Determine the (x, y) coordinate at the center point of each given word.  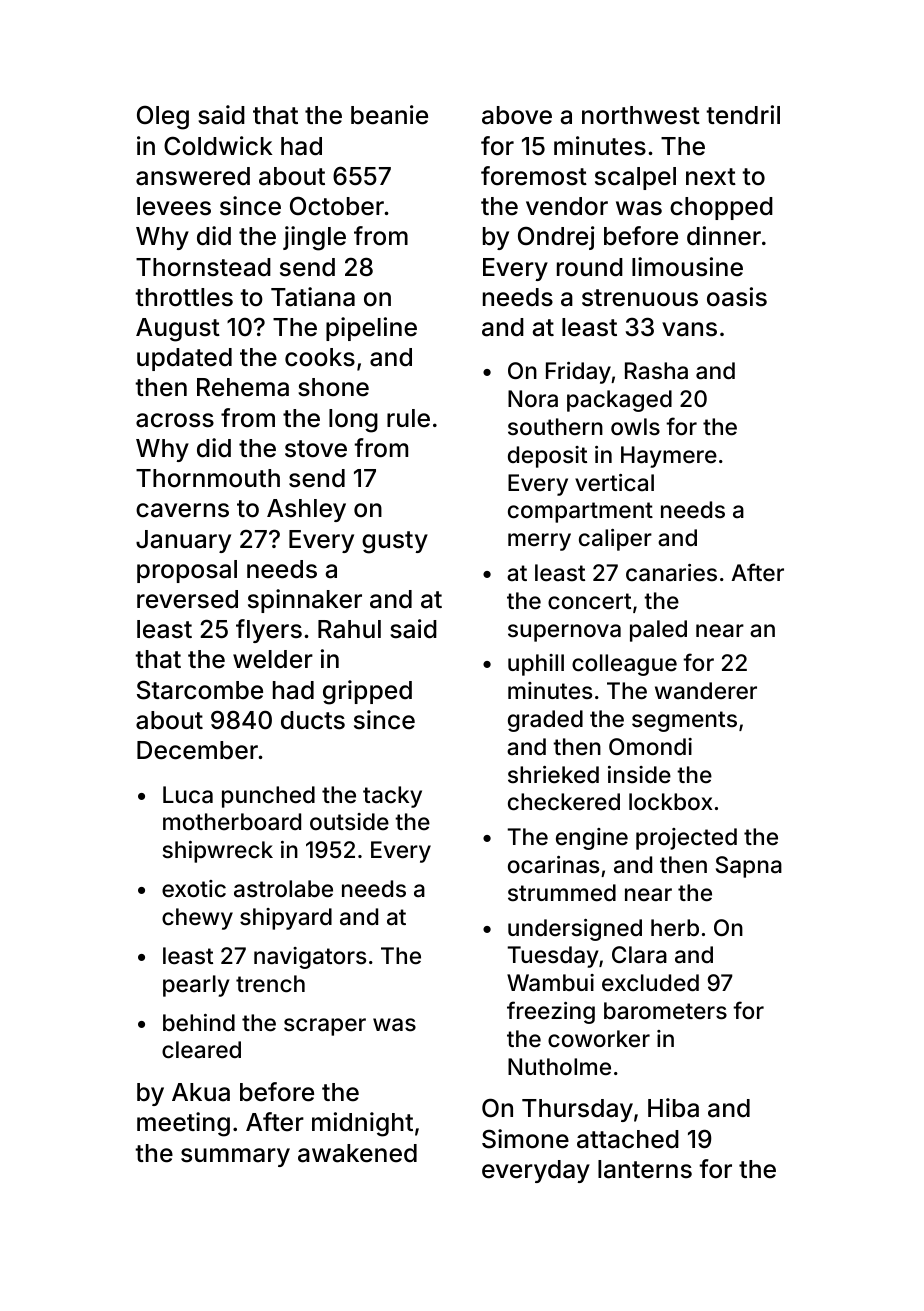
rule (408, 418)
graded (545, 721)
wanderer (706, 691)
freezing (551, 1012)
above (517, 115)
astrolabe (283, 889)
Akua (201, 1092)
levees (174, 206)
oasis (737, 297)
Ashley (306, 510)
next (711, 177)
